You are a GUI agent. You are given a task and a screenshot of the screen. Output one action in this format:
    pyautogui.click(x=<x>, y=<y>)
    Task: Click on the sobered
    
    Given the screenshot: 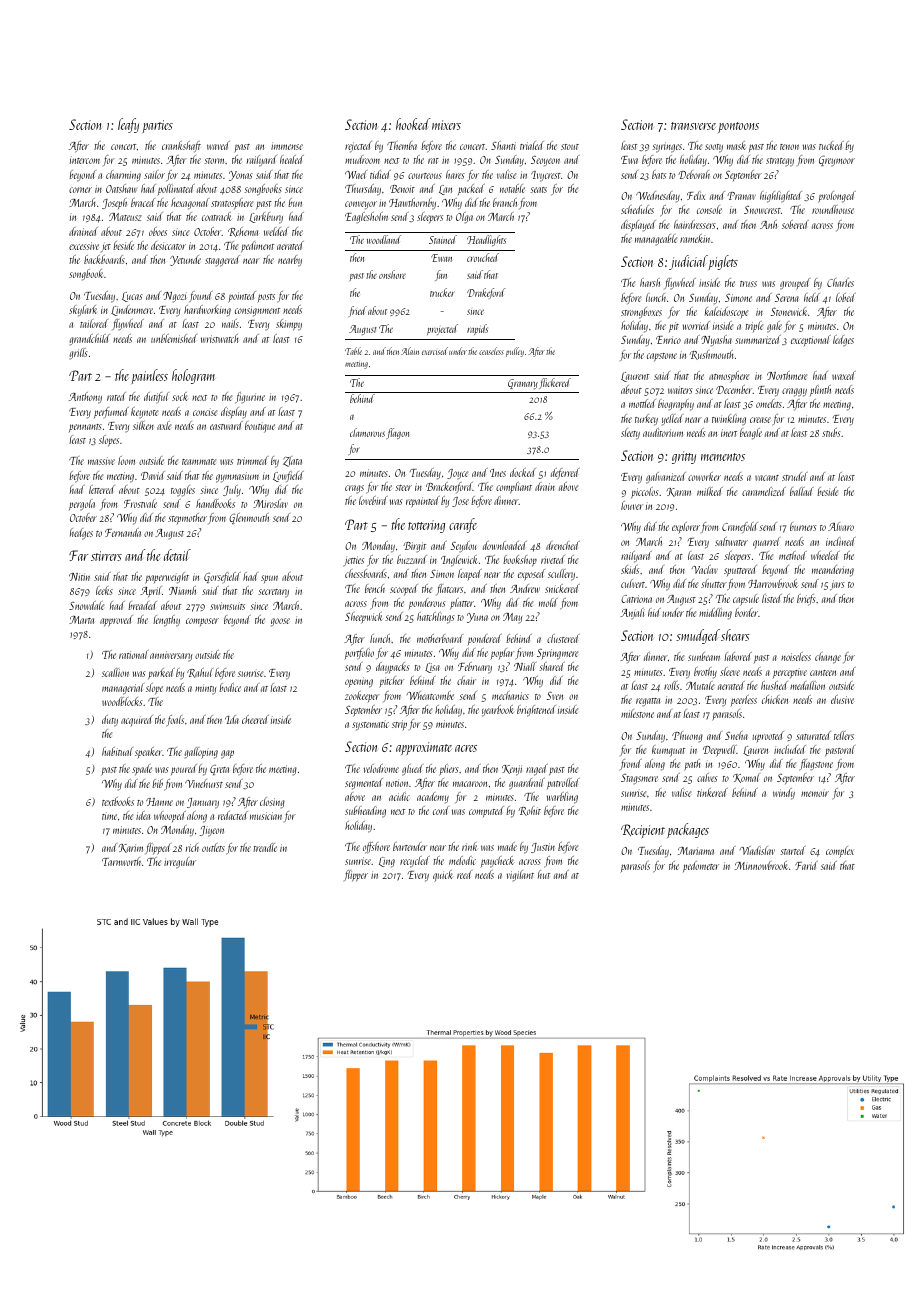 What is the action you would take?
    pyautogui.click(x=795, y=224)
